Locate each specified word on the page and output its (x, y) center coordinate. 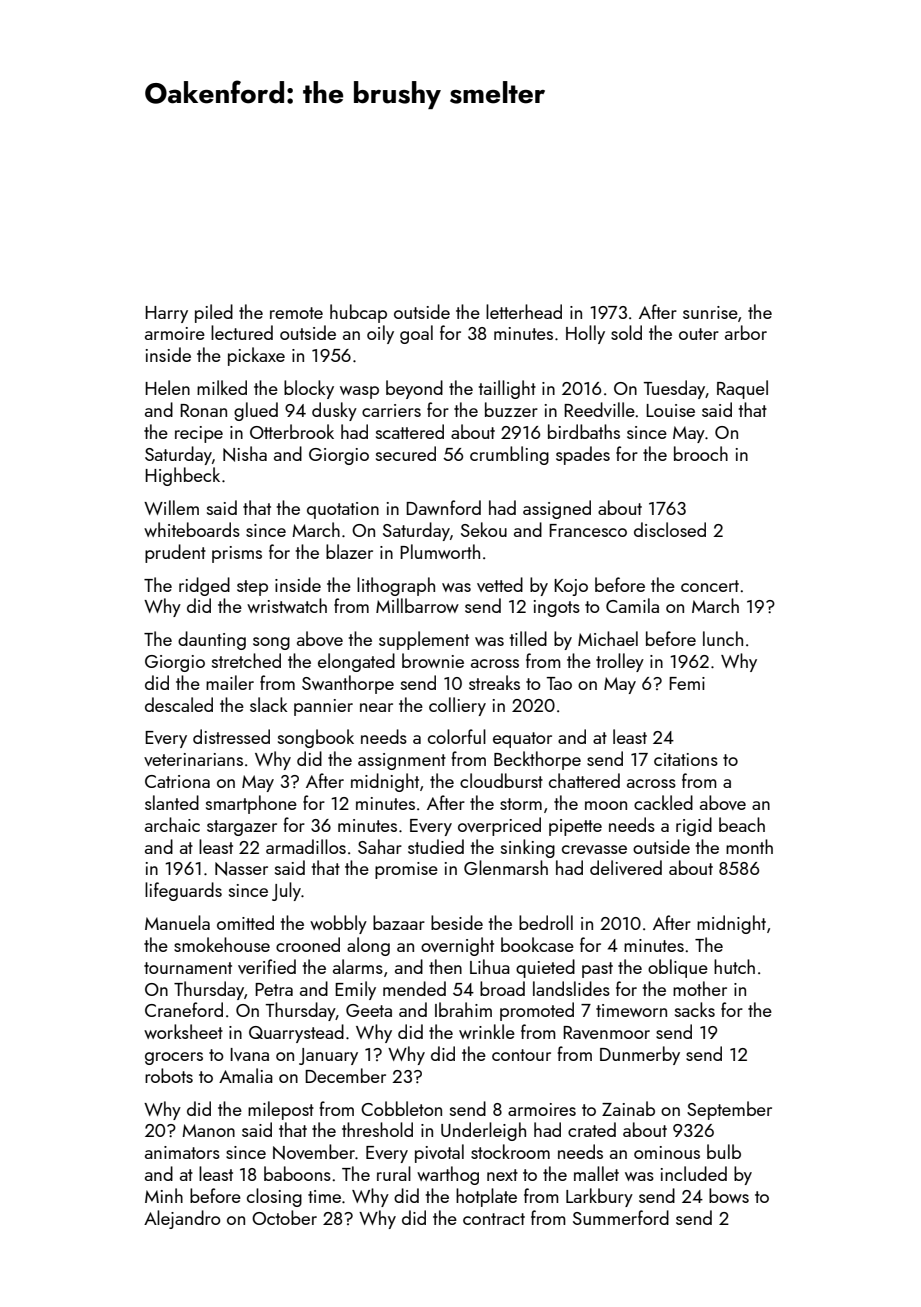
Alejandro (182, 1219)
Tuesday (675, 389)
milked (222, 387)
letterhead (524, 311)
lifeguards (183, 891)
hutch (734, 966)
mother (700, 988)
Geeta (369, 1010)
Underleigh (483, 1131)
